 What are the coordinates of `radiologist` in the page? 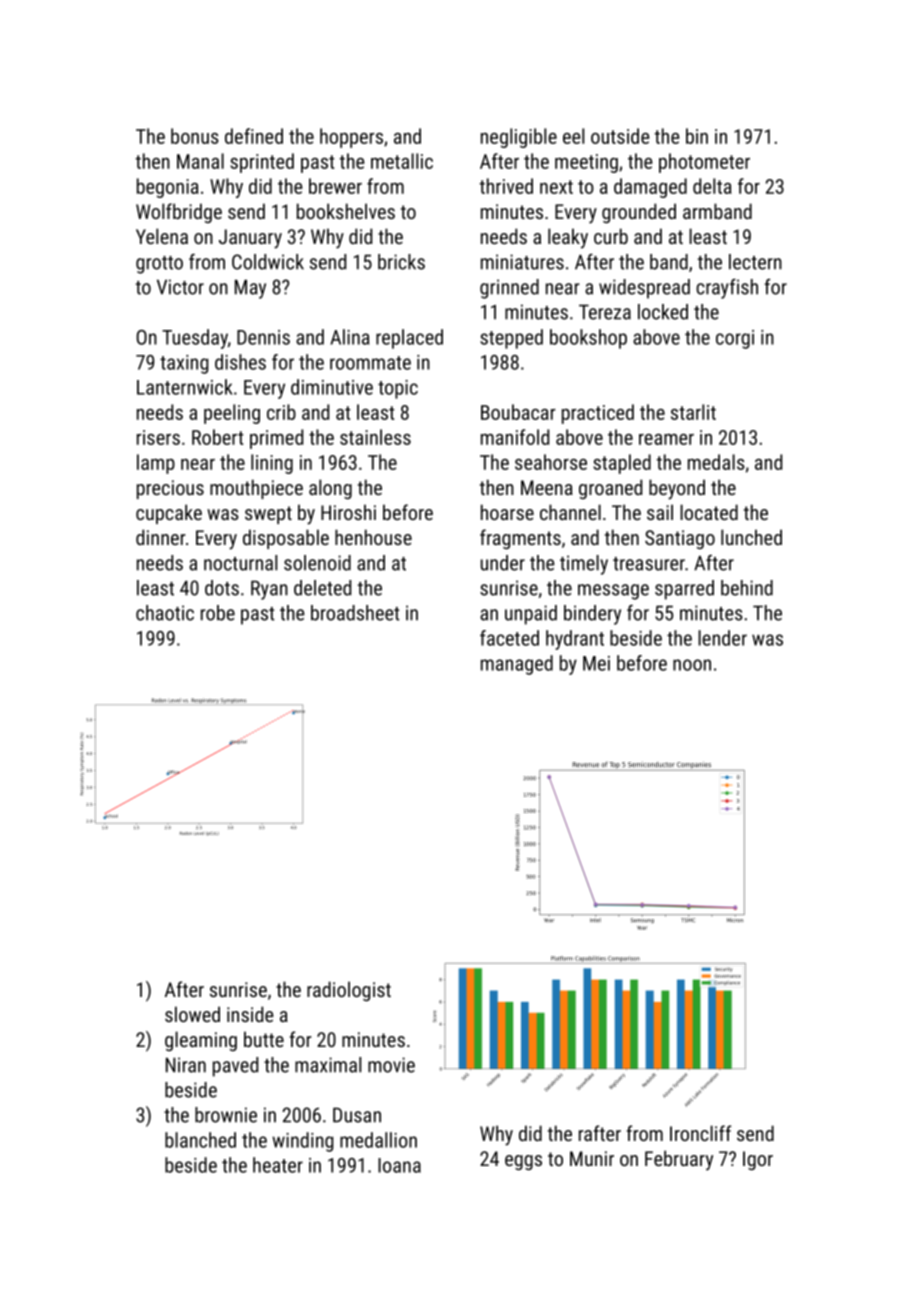 It's located at (349, 991).
